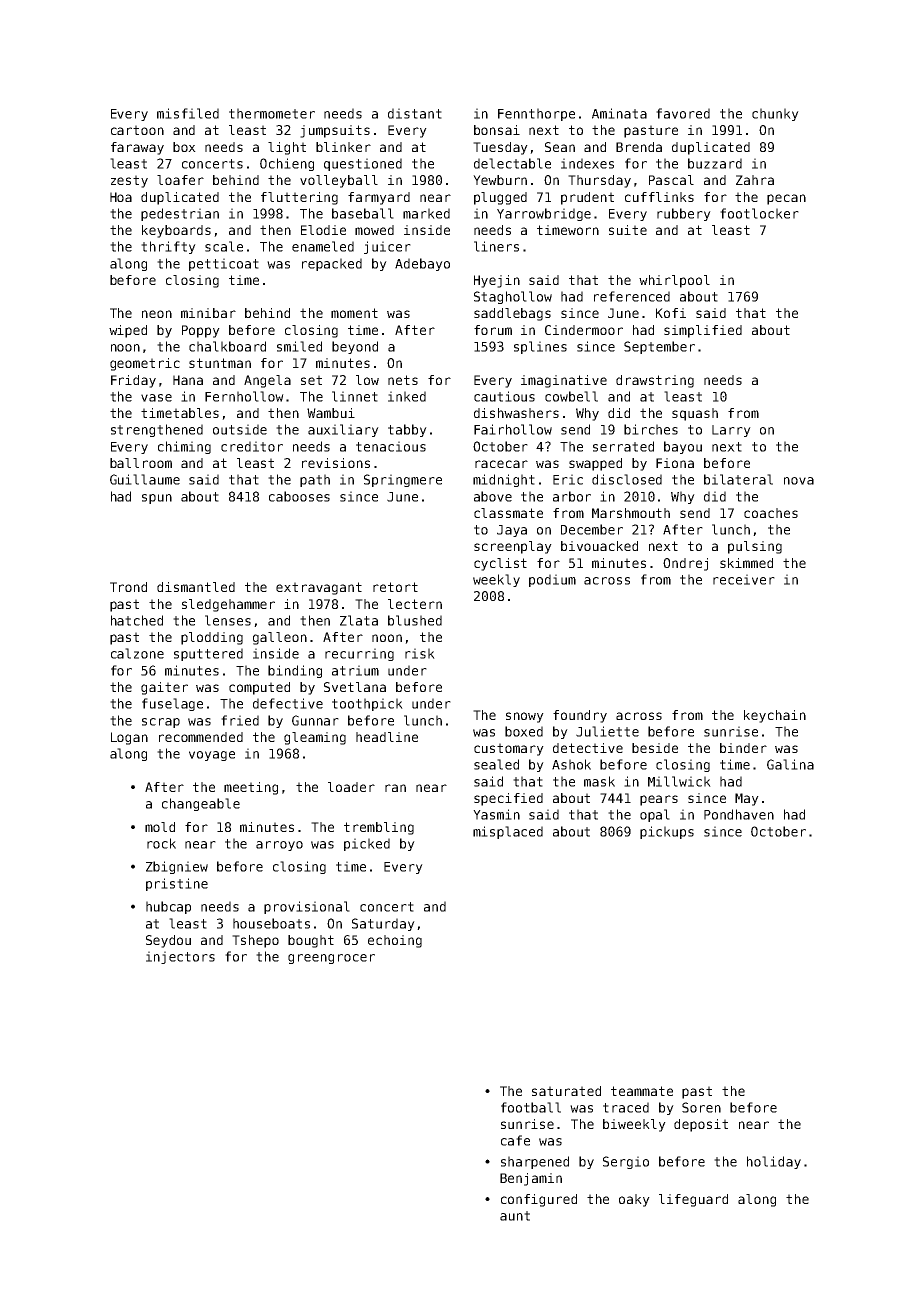  What do you see at coordinates (683, 113) in the screenshot?
I see `favored` at bounding box center [683, 113].
